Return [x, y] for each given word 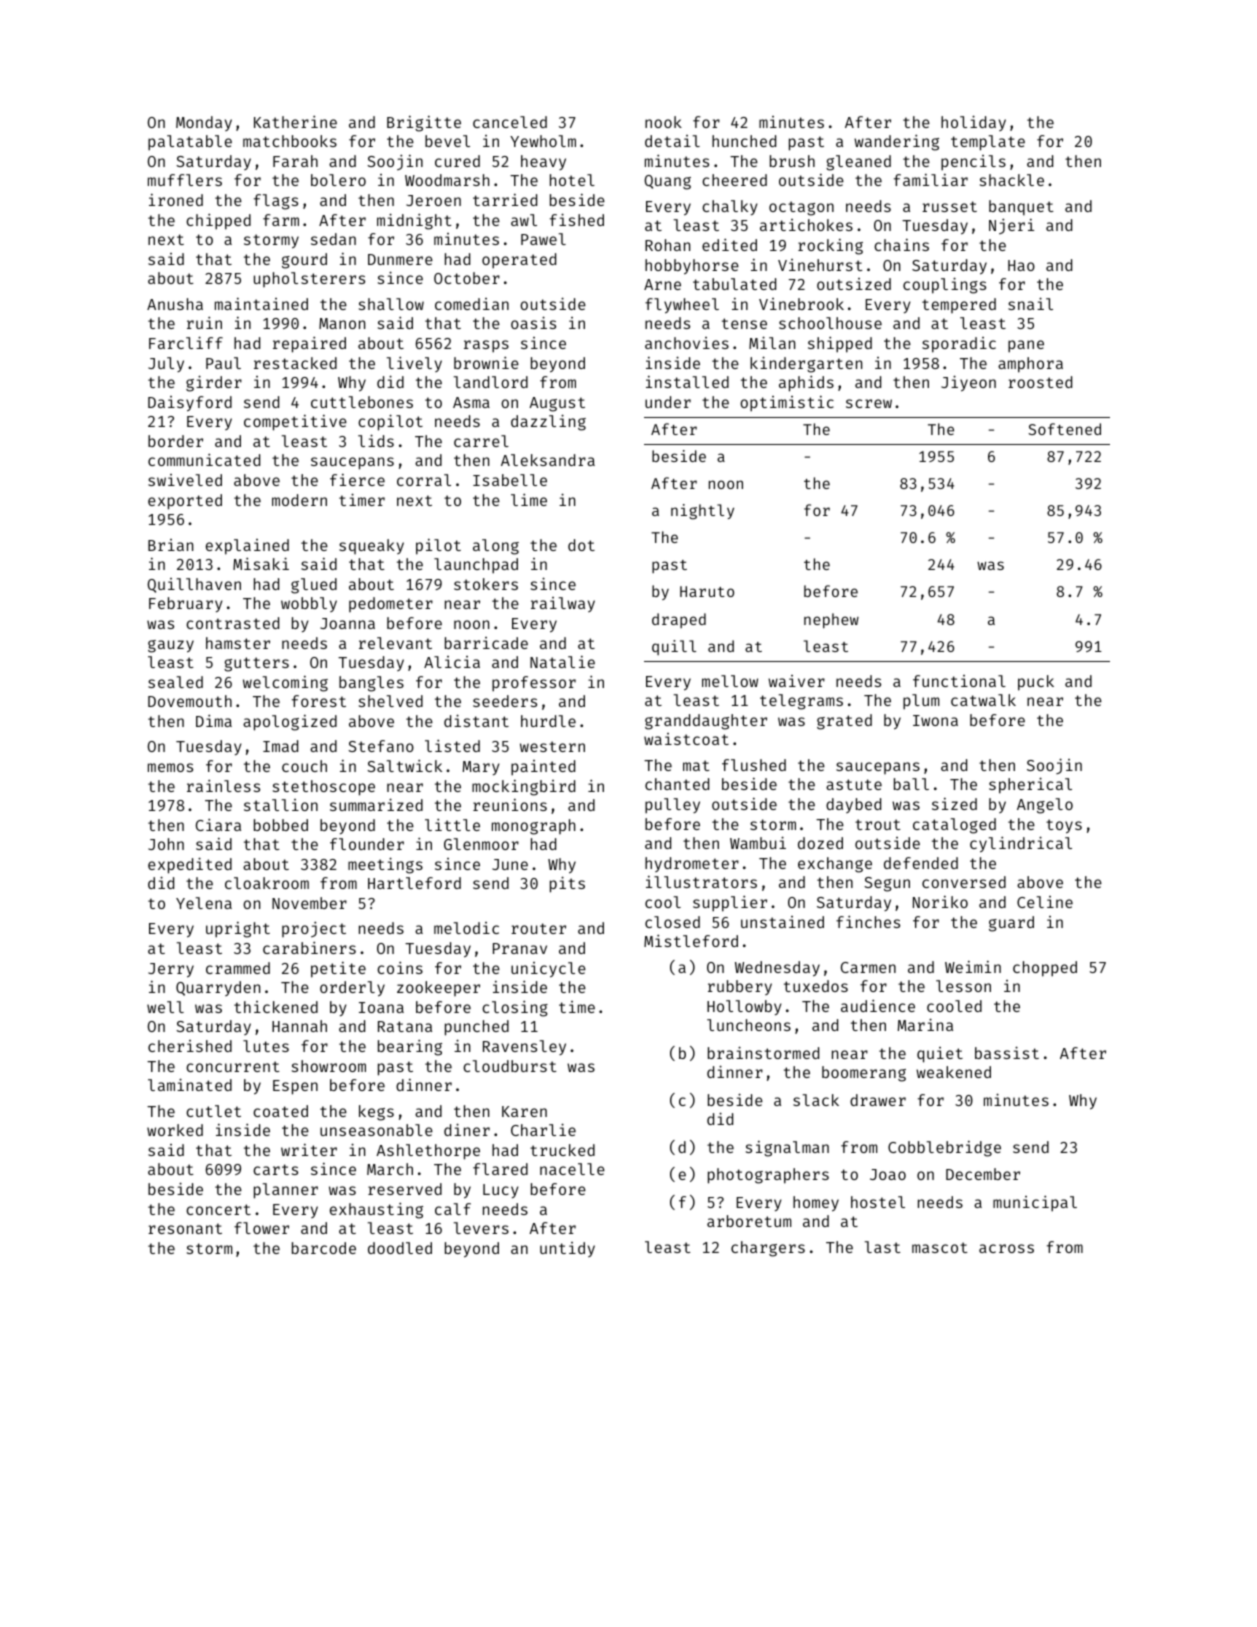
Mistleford [691, 941]
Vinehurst [820, 265]
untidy [567, 1249]
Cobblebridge [944, 1149]
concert [218, 1209]
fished [577, 219]
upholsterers [309, 279]
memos [170, 767]
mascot [939, 1247]
